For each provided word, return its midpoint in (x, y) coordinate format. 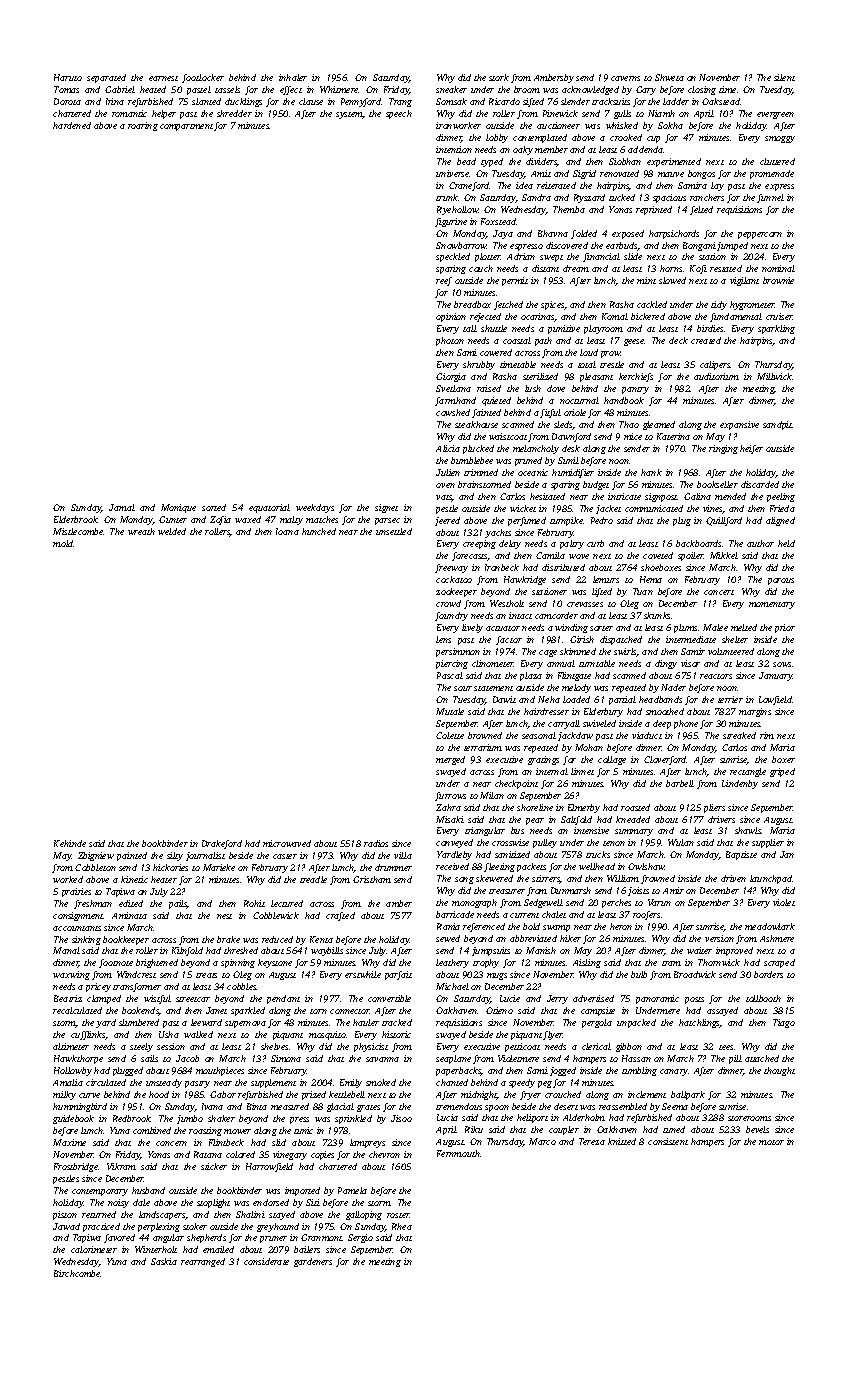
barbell (680, 783)
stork (499, 77)
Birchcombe (77, 1273)
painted (132, 856)
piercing (452, 664)
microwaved (287, 843)
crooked (626, 137)
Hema (651, 579)
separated (106, 78)
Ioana (287, 531)
